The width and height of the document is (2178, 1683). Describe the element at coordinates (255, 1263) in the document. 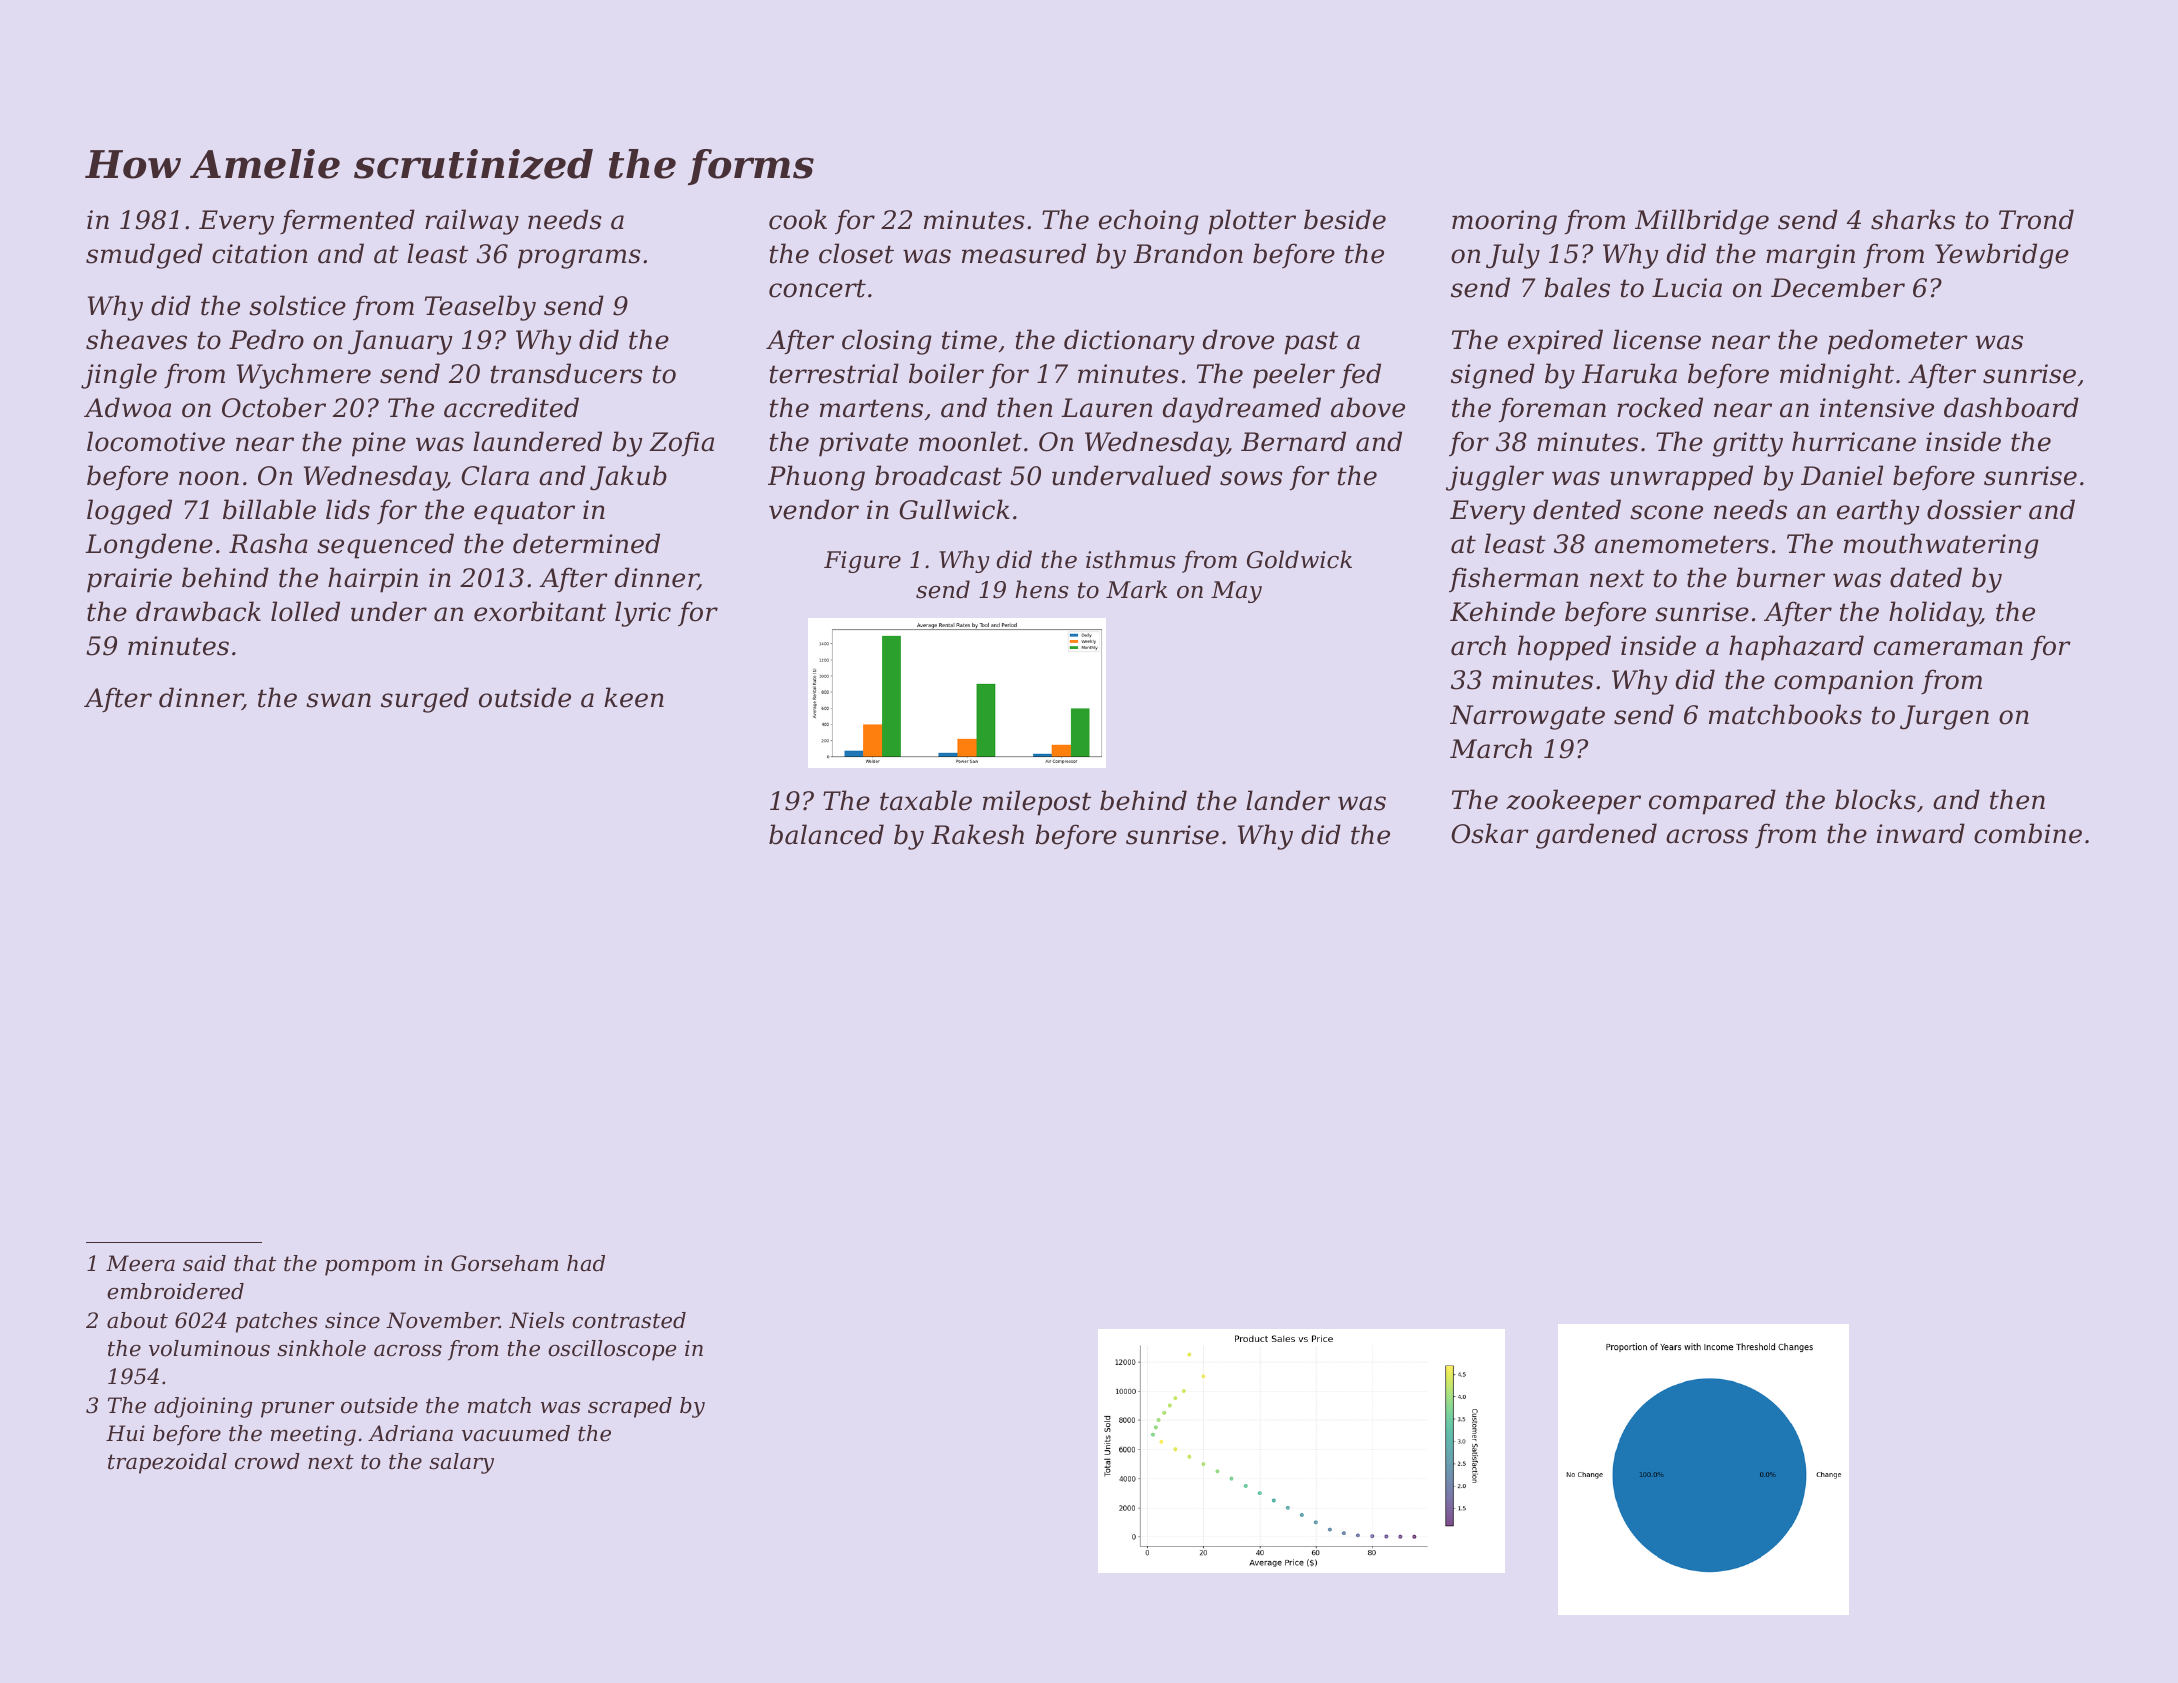

I see `that` at that location.
